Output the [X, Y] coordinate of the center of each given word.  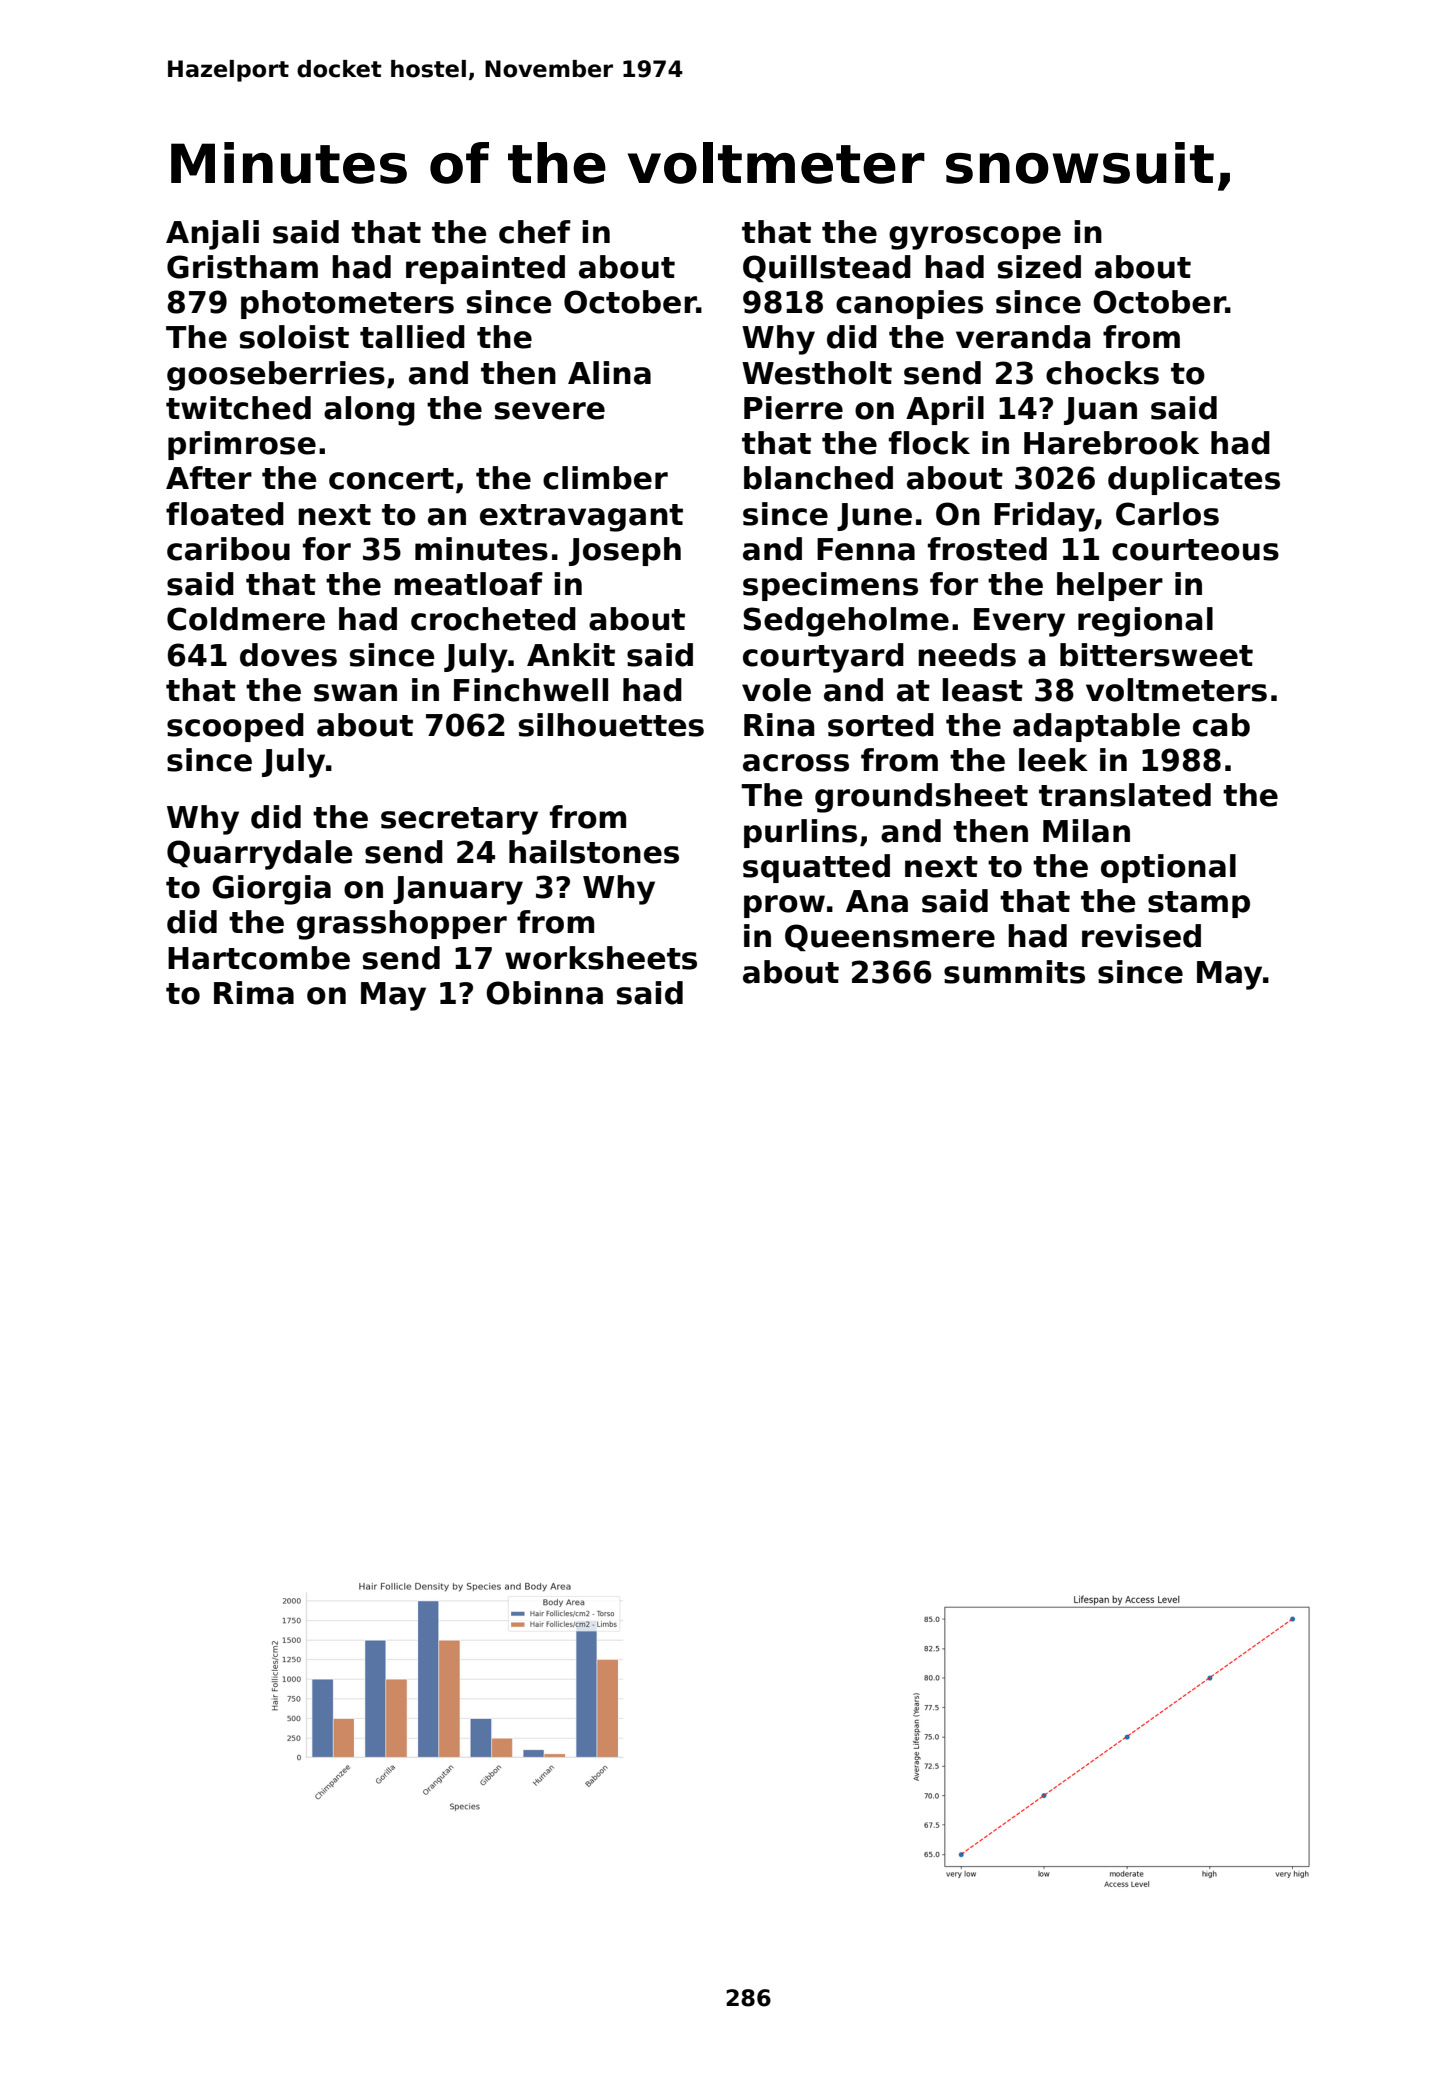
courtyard [823, 658]
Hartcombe [259, 958]
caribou [228, 549]
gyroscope [975, 238]
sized [1039, 267]
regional [1145, 622]
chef [535, 232]
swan [355, 693]
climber [605, 478]
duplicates [1194, 480]
